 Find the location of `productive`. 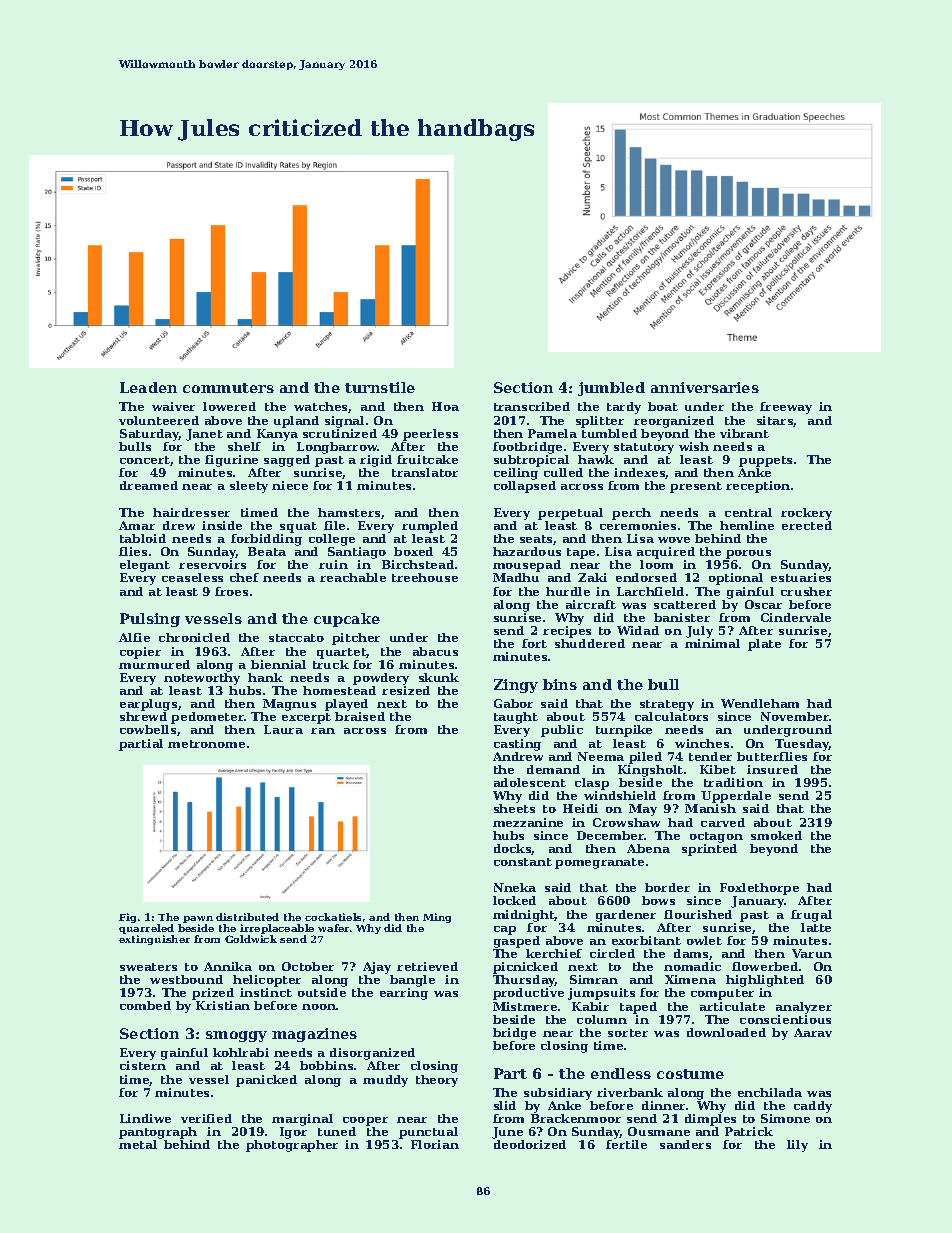

productive is located at coordinates (528, 994).
